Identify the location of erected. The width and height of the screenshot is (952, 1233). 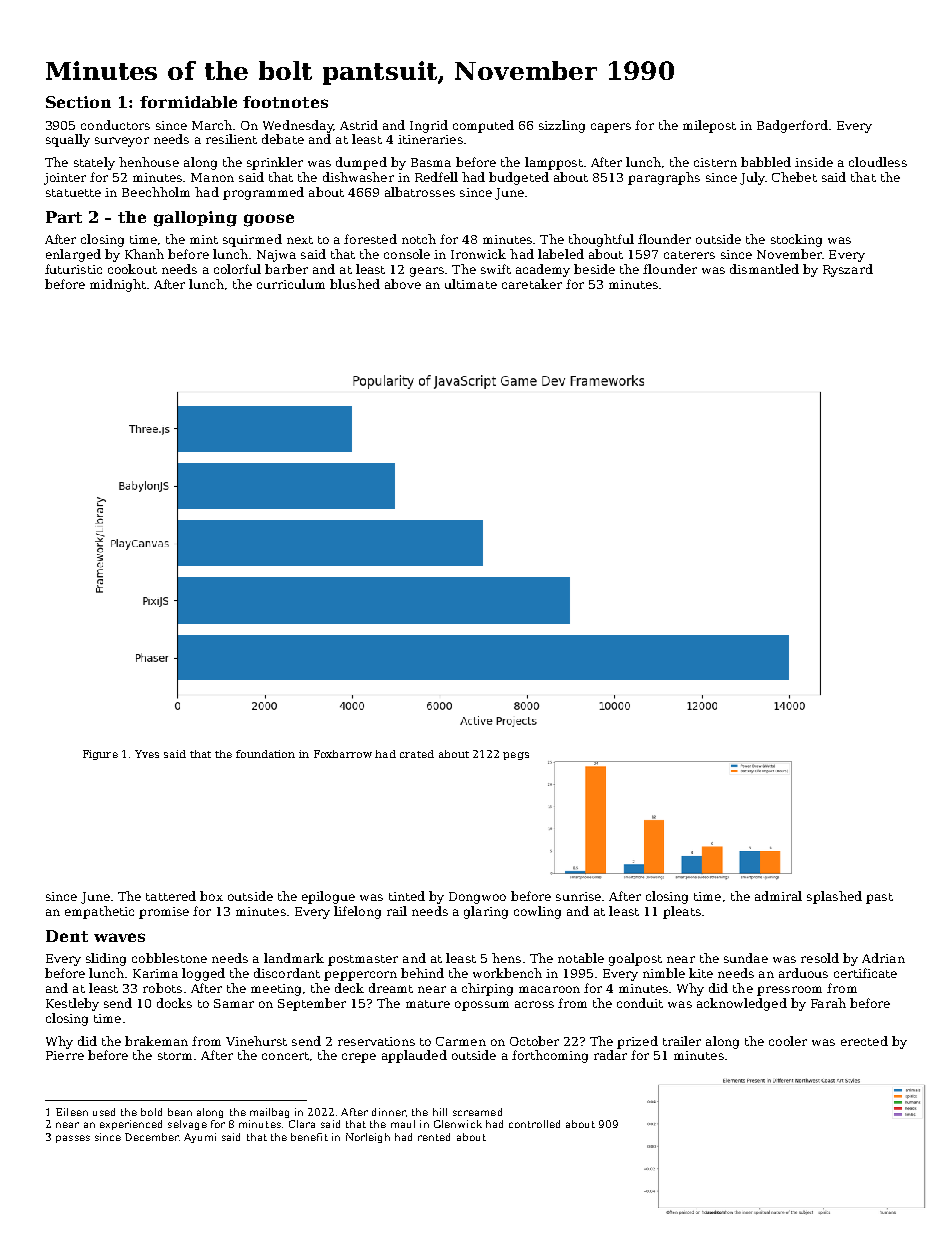
(864, 1041).
